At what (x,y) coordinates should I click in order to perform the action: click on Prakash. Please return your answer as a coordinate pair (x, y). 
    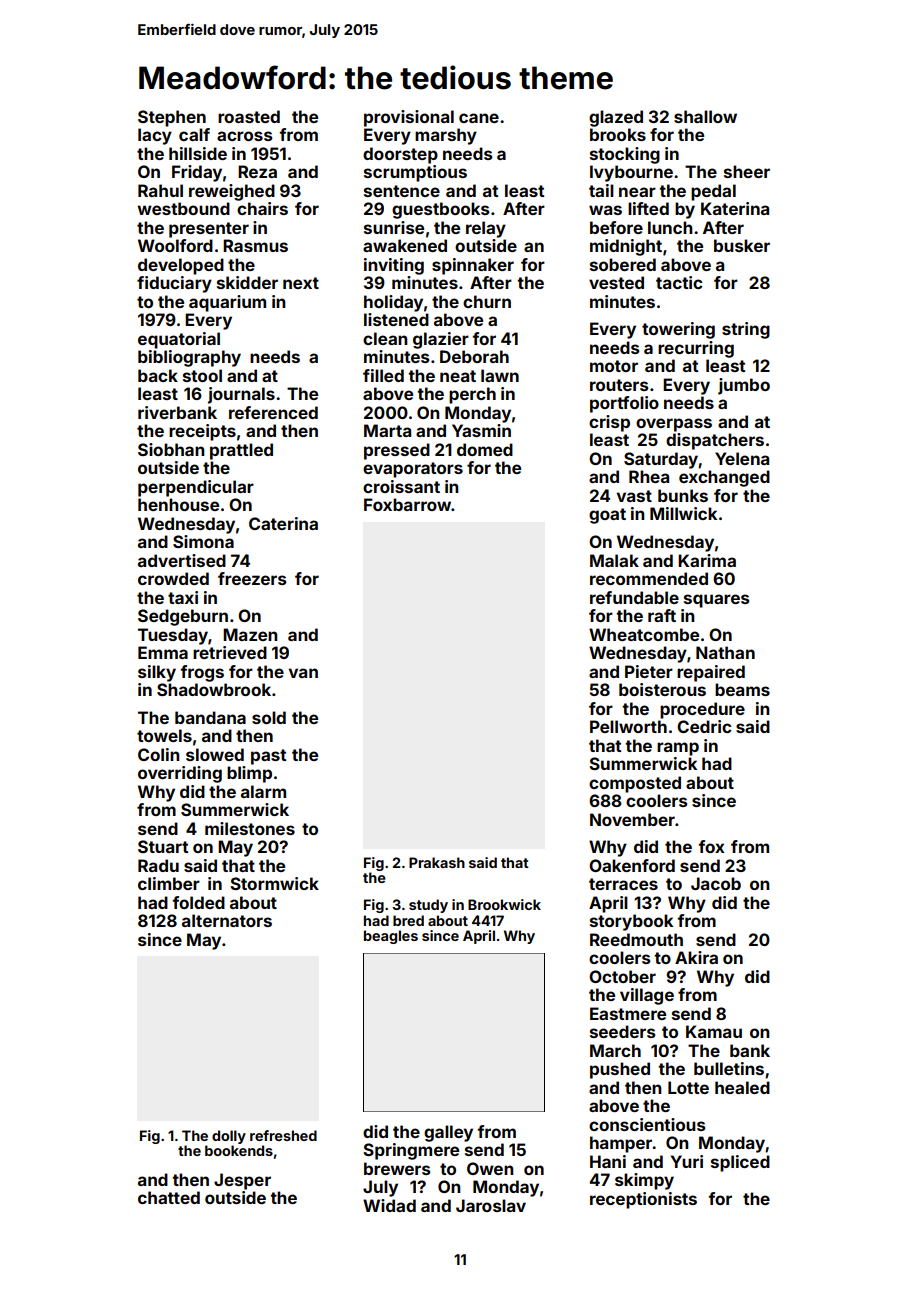
    Looking at the image, I should click on (437, 862).
